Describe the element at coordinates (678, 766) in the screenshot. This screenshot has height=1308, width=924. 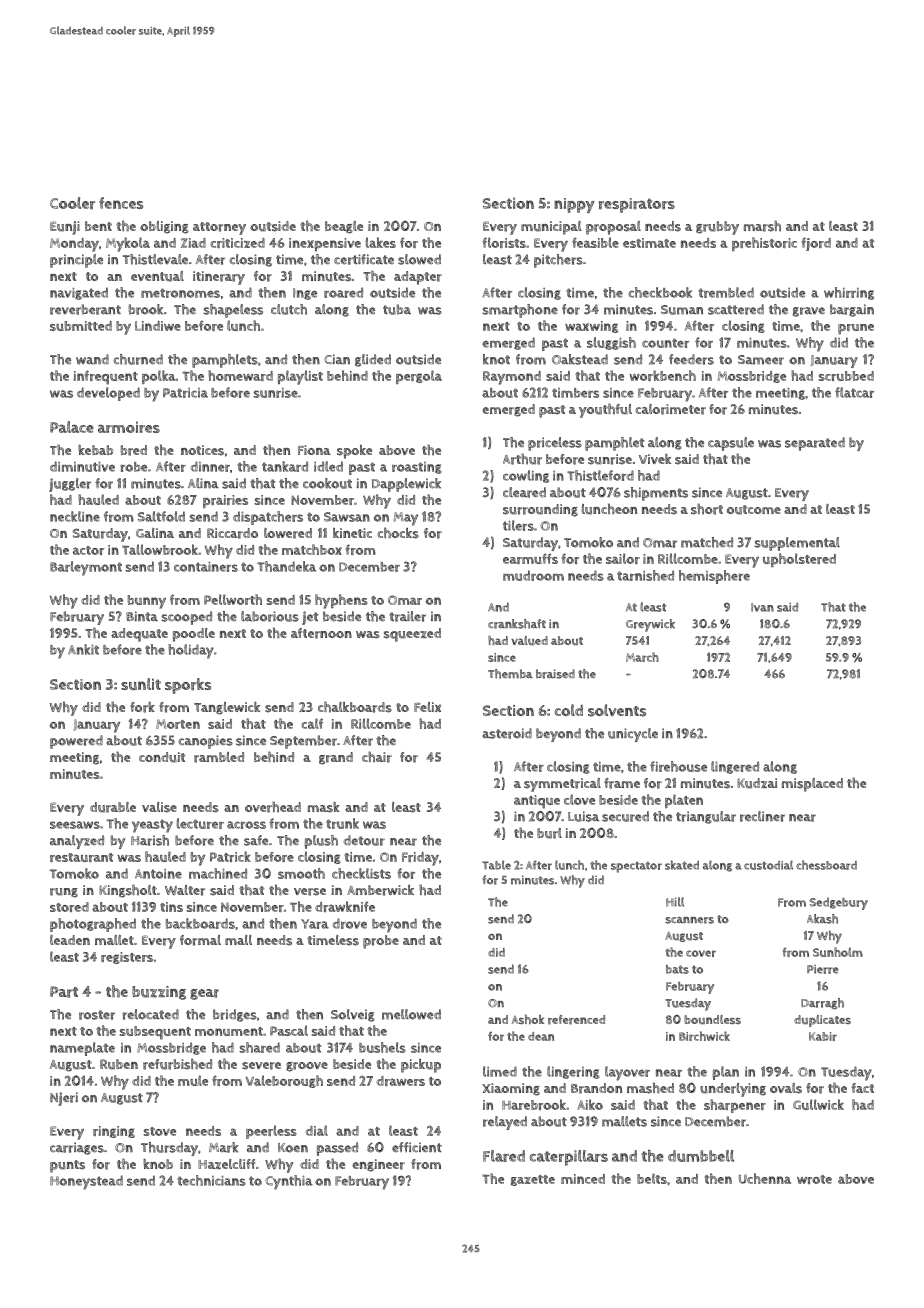
I see `firehouse` at that location.
